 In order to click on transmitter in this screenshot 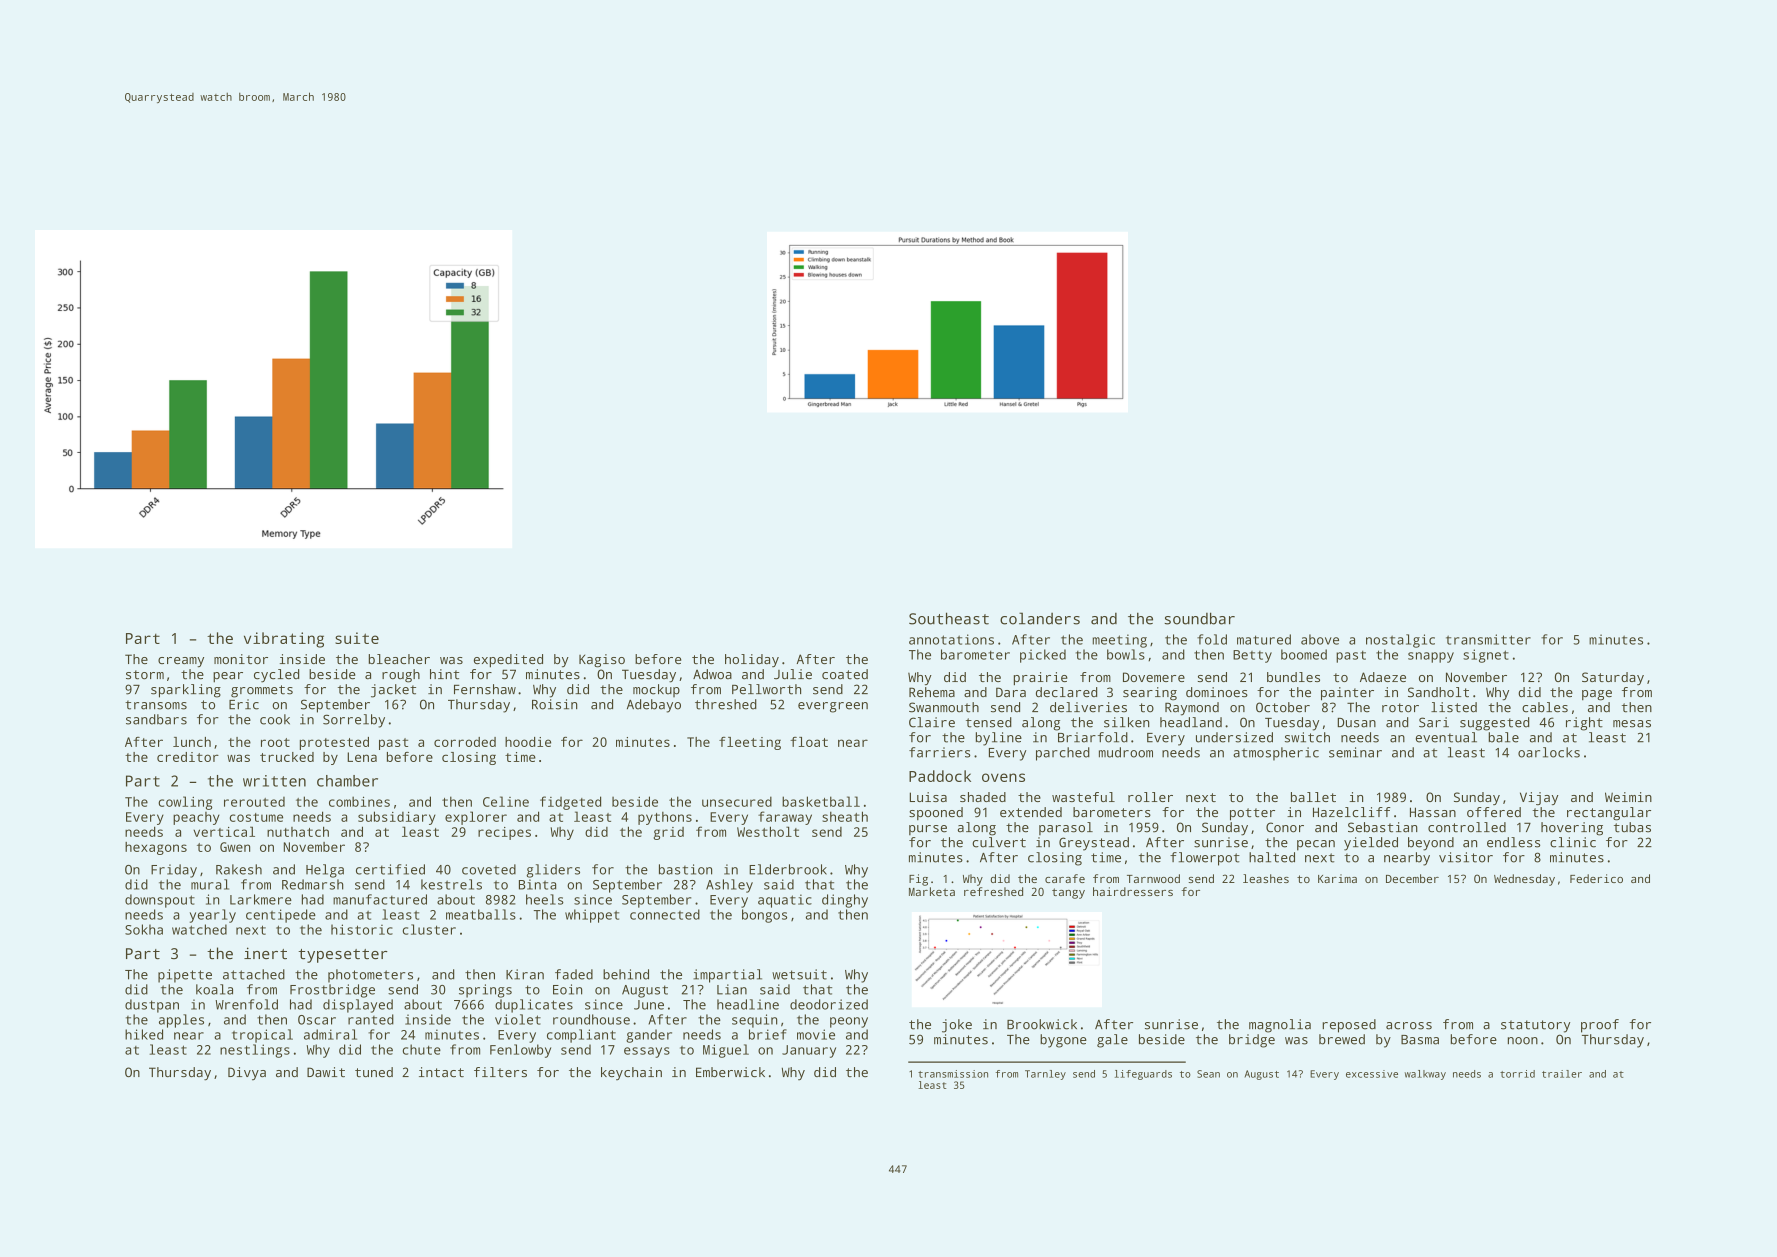, I will do `click(1488, 639)`.
